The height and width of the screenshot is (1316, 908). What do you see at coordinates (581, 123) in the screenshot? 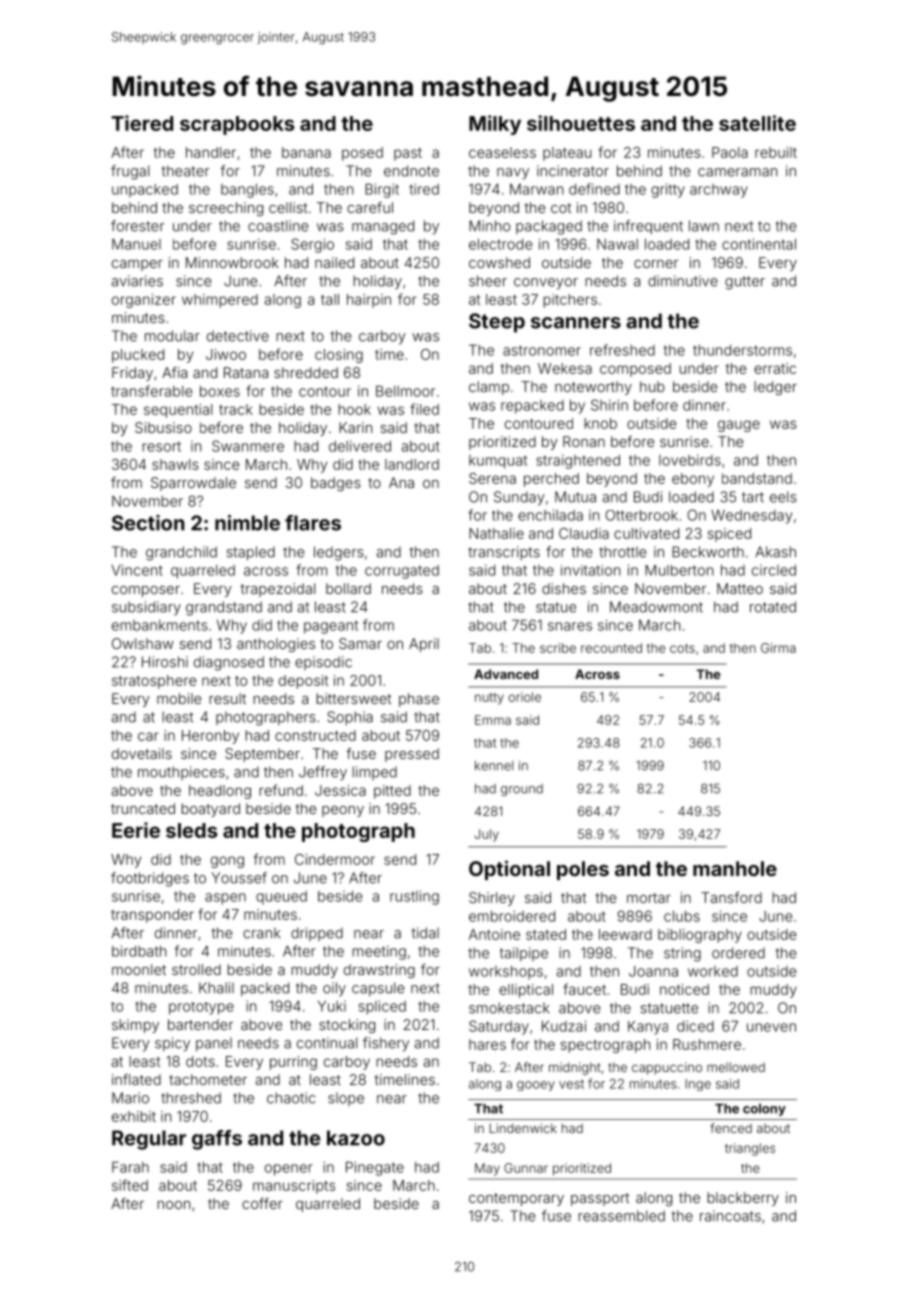
I see `silhouettes` at bounding box center [581, 123].
